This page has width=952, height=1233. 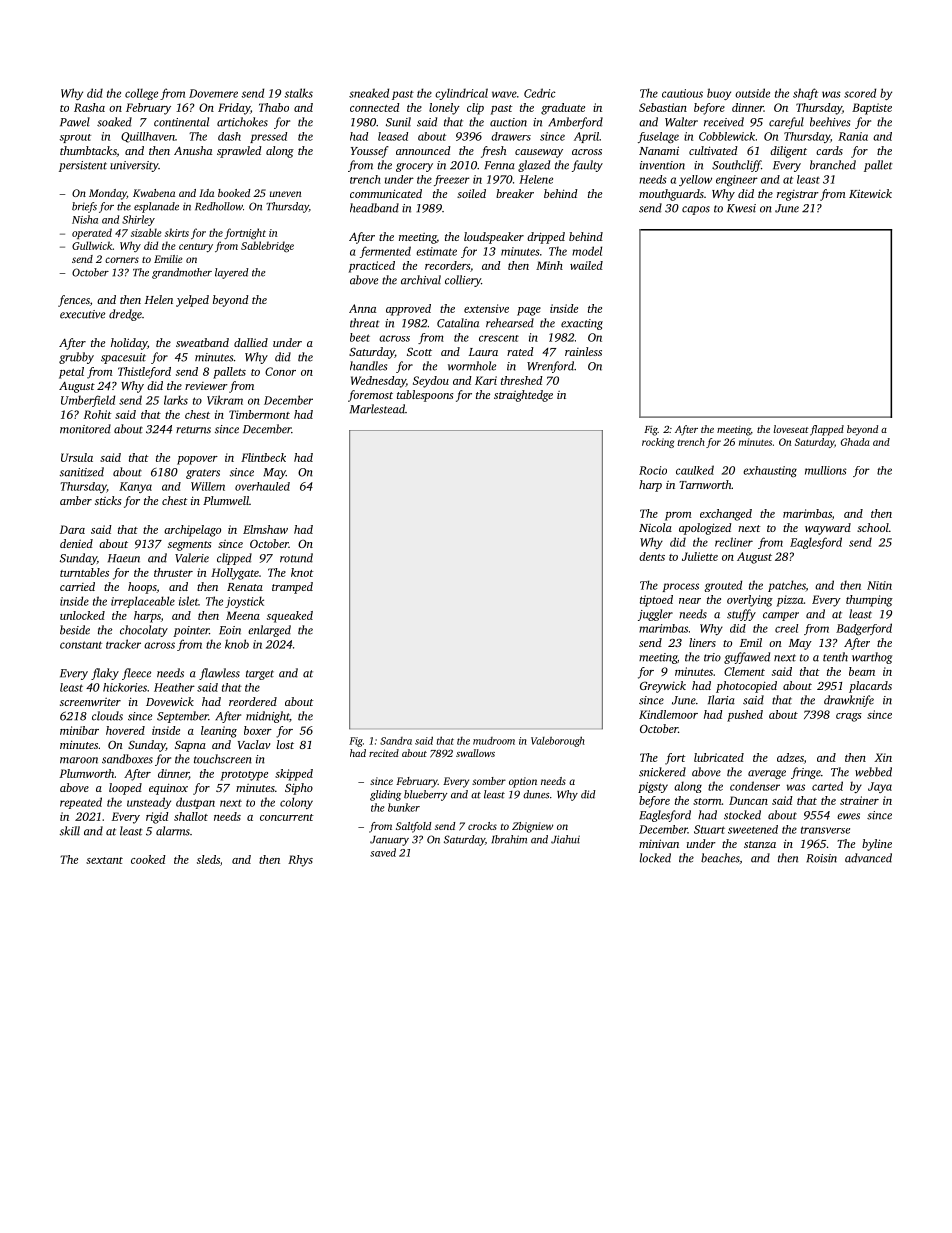 I want to click on beaches, so click(x=720, y=858).
